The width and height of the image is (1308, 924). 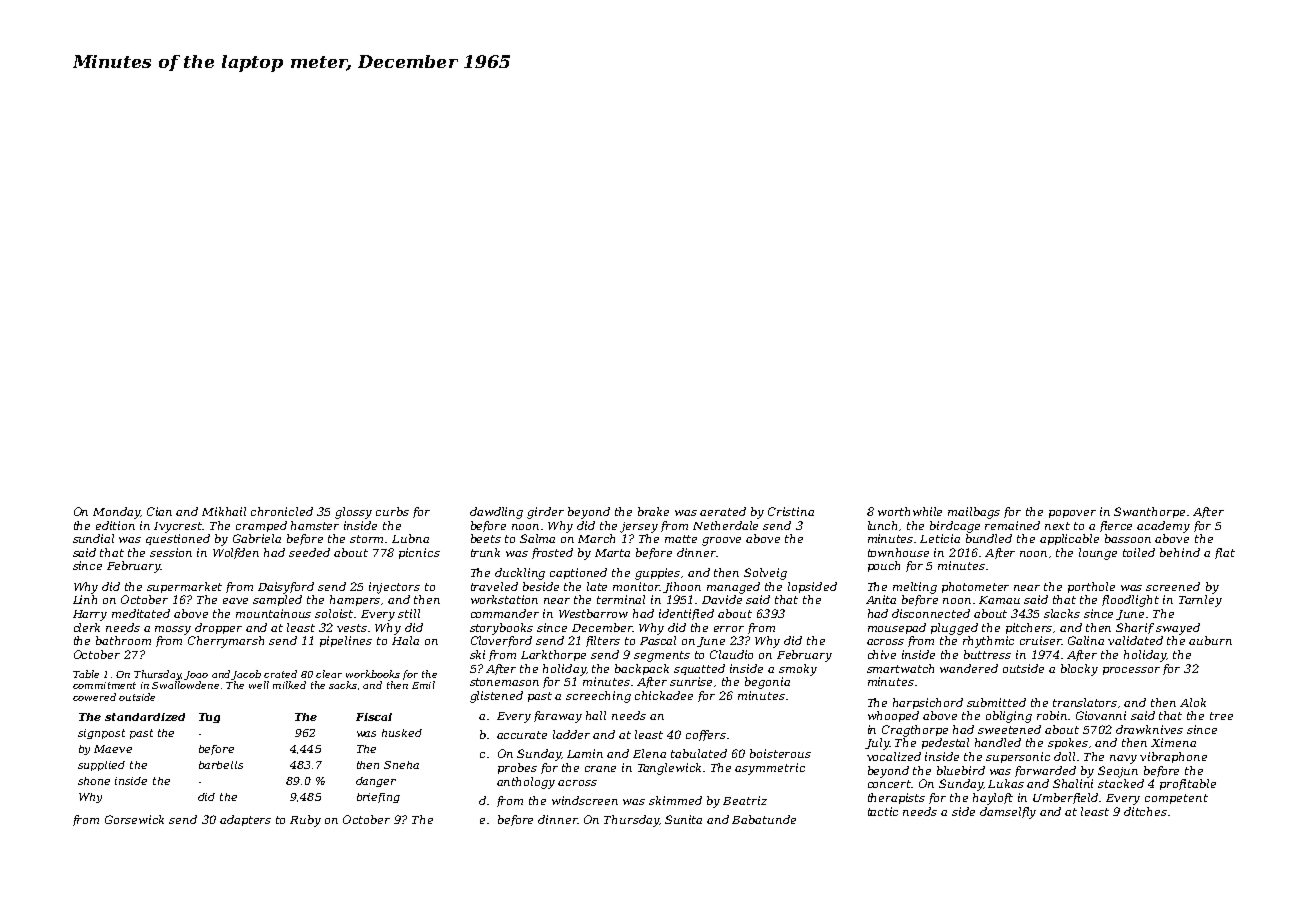 I want to click on Swanthorpe, so click(x=1149, y=512).
